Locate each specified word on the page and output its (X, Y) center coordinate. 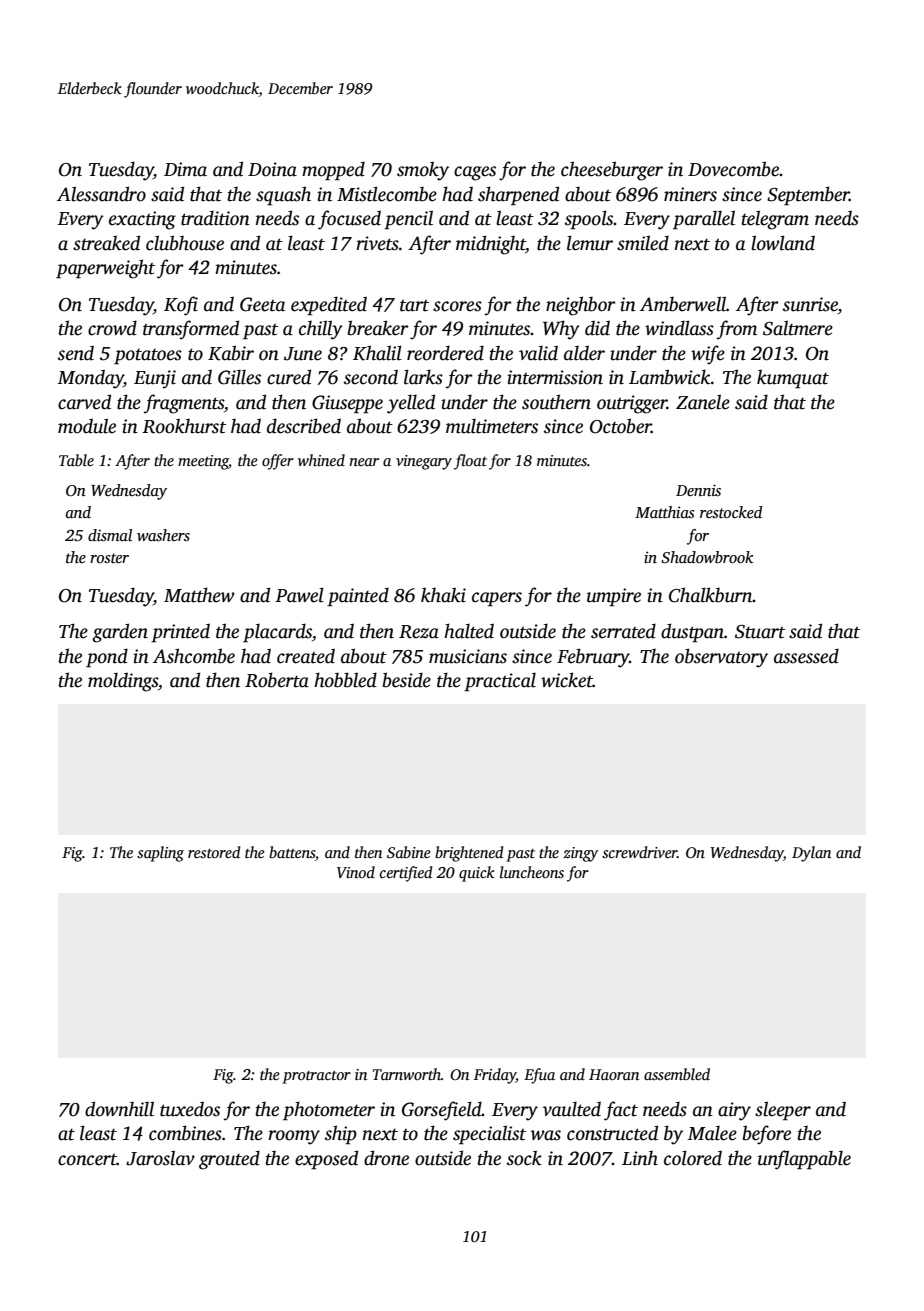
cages (475, 173)
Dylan (811, 854)
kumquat (793, 379)
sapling (160, 854)
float (470, 462)
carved (84, 402)
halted (469, 631)
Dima (185, 169)
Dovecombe (733, 169)
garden (120, 633)
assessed (806, 656)
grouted (229, 1160)
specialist (489, 1135)
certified (406, 874)
